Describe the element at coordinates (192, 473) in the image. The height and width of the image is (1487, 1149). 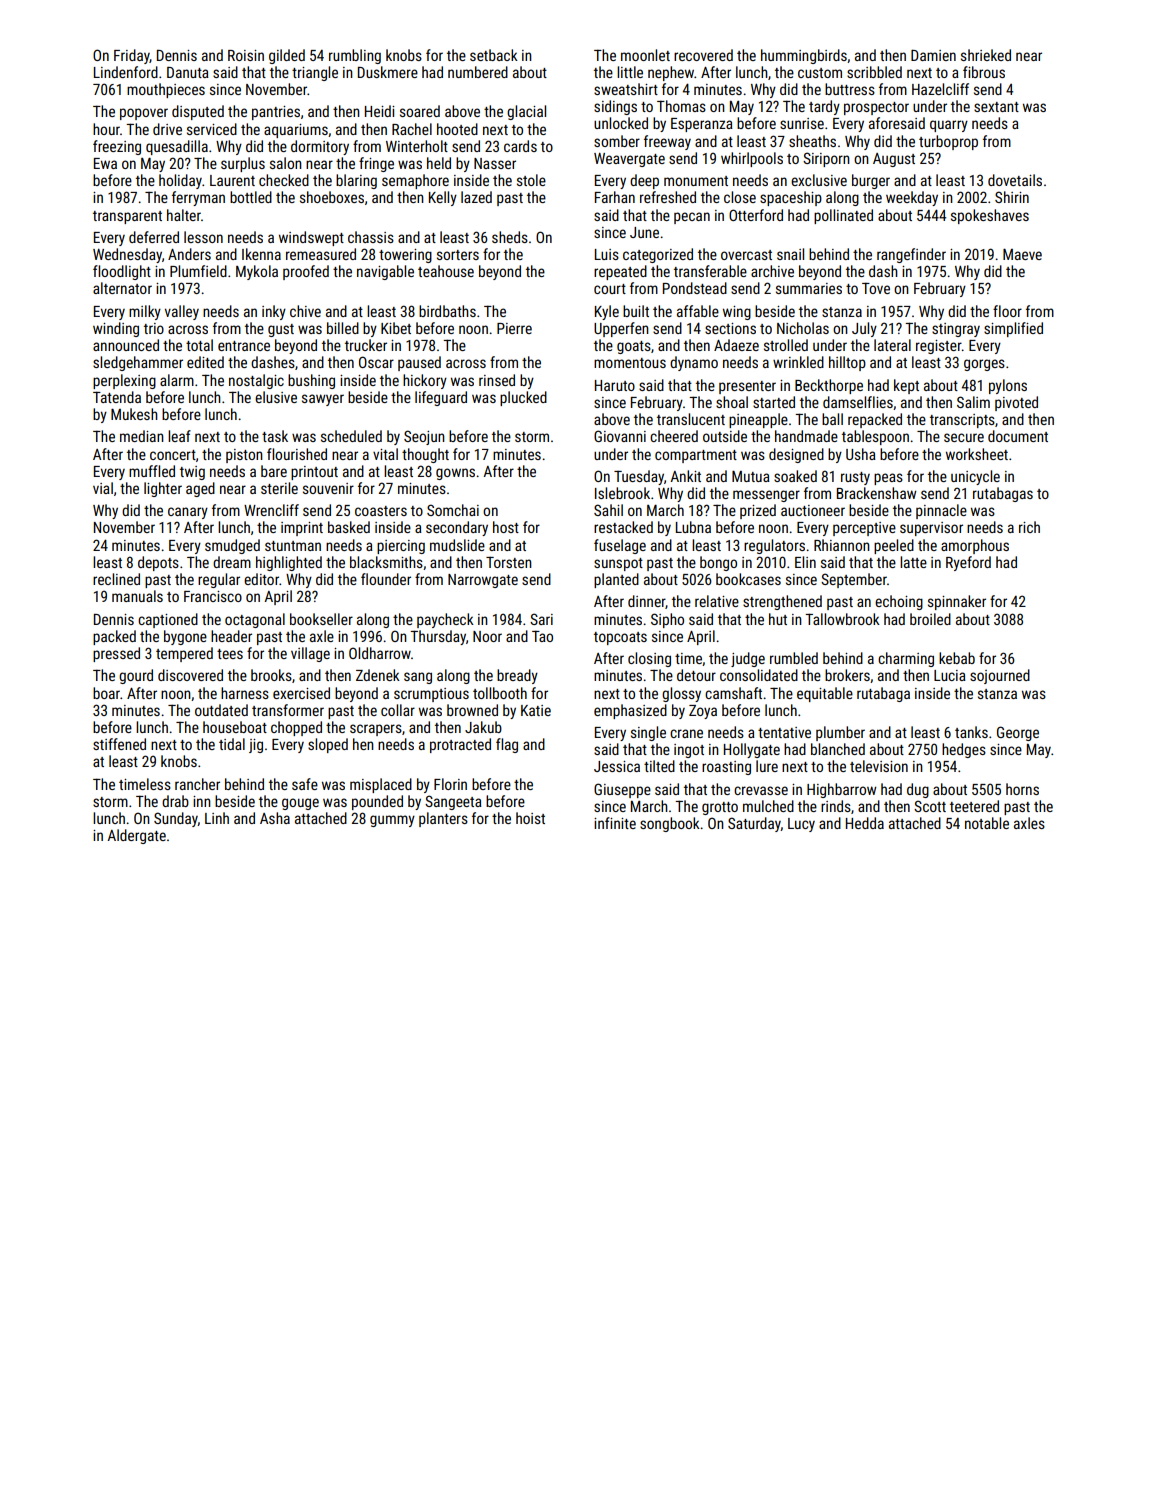
I see `twig` at that location.
